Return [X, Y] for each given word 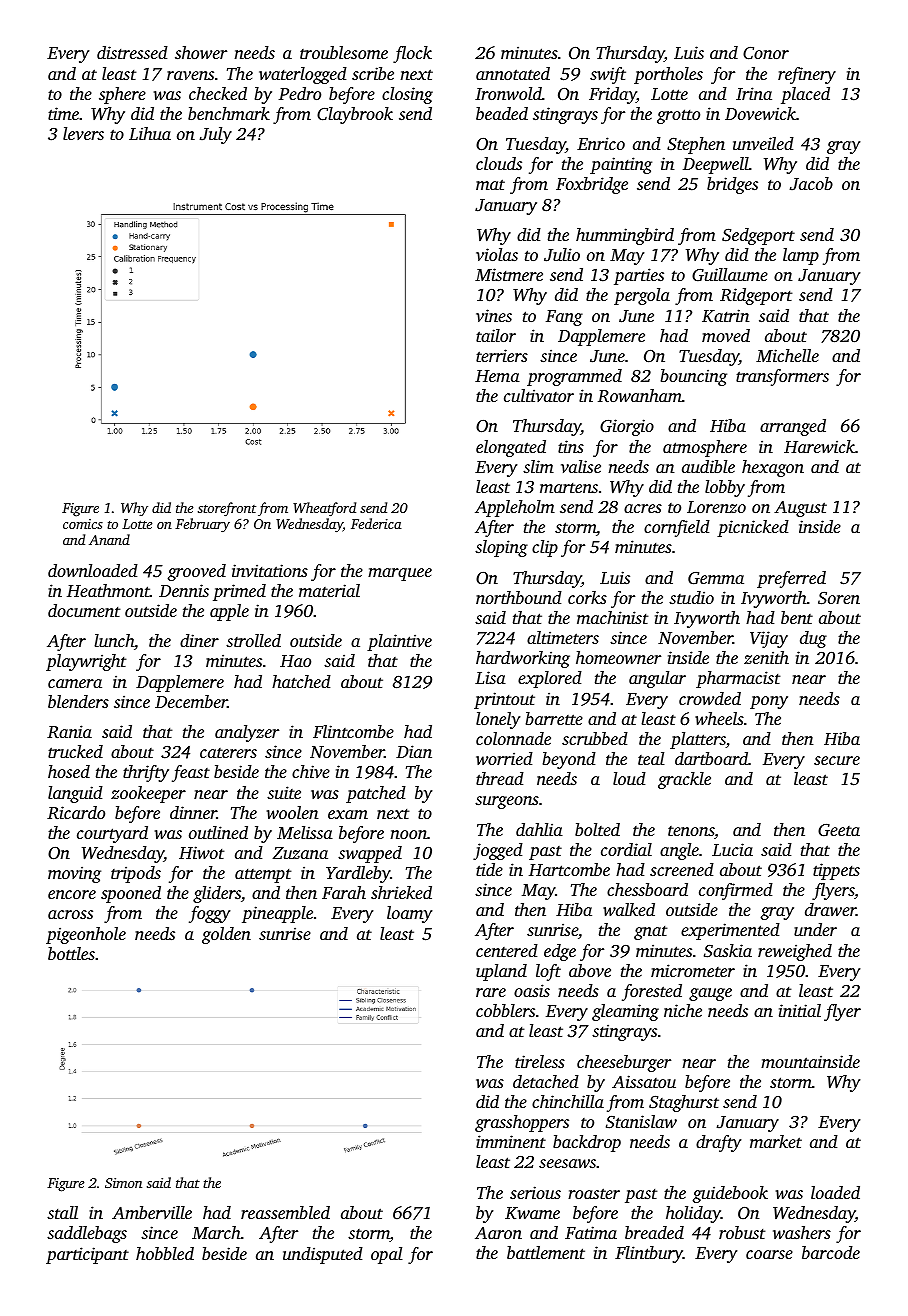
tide [489, 869]
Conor [766, 53]
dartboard [711, 758]
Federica [376, 523]
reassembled [285, 1212]
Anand [109, 539]
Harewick [819, 446]
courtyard [112, 834]
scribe [373, 73]
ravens [190, 75]
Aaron [498, 1233]
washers [802, 1232]
